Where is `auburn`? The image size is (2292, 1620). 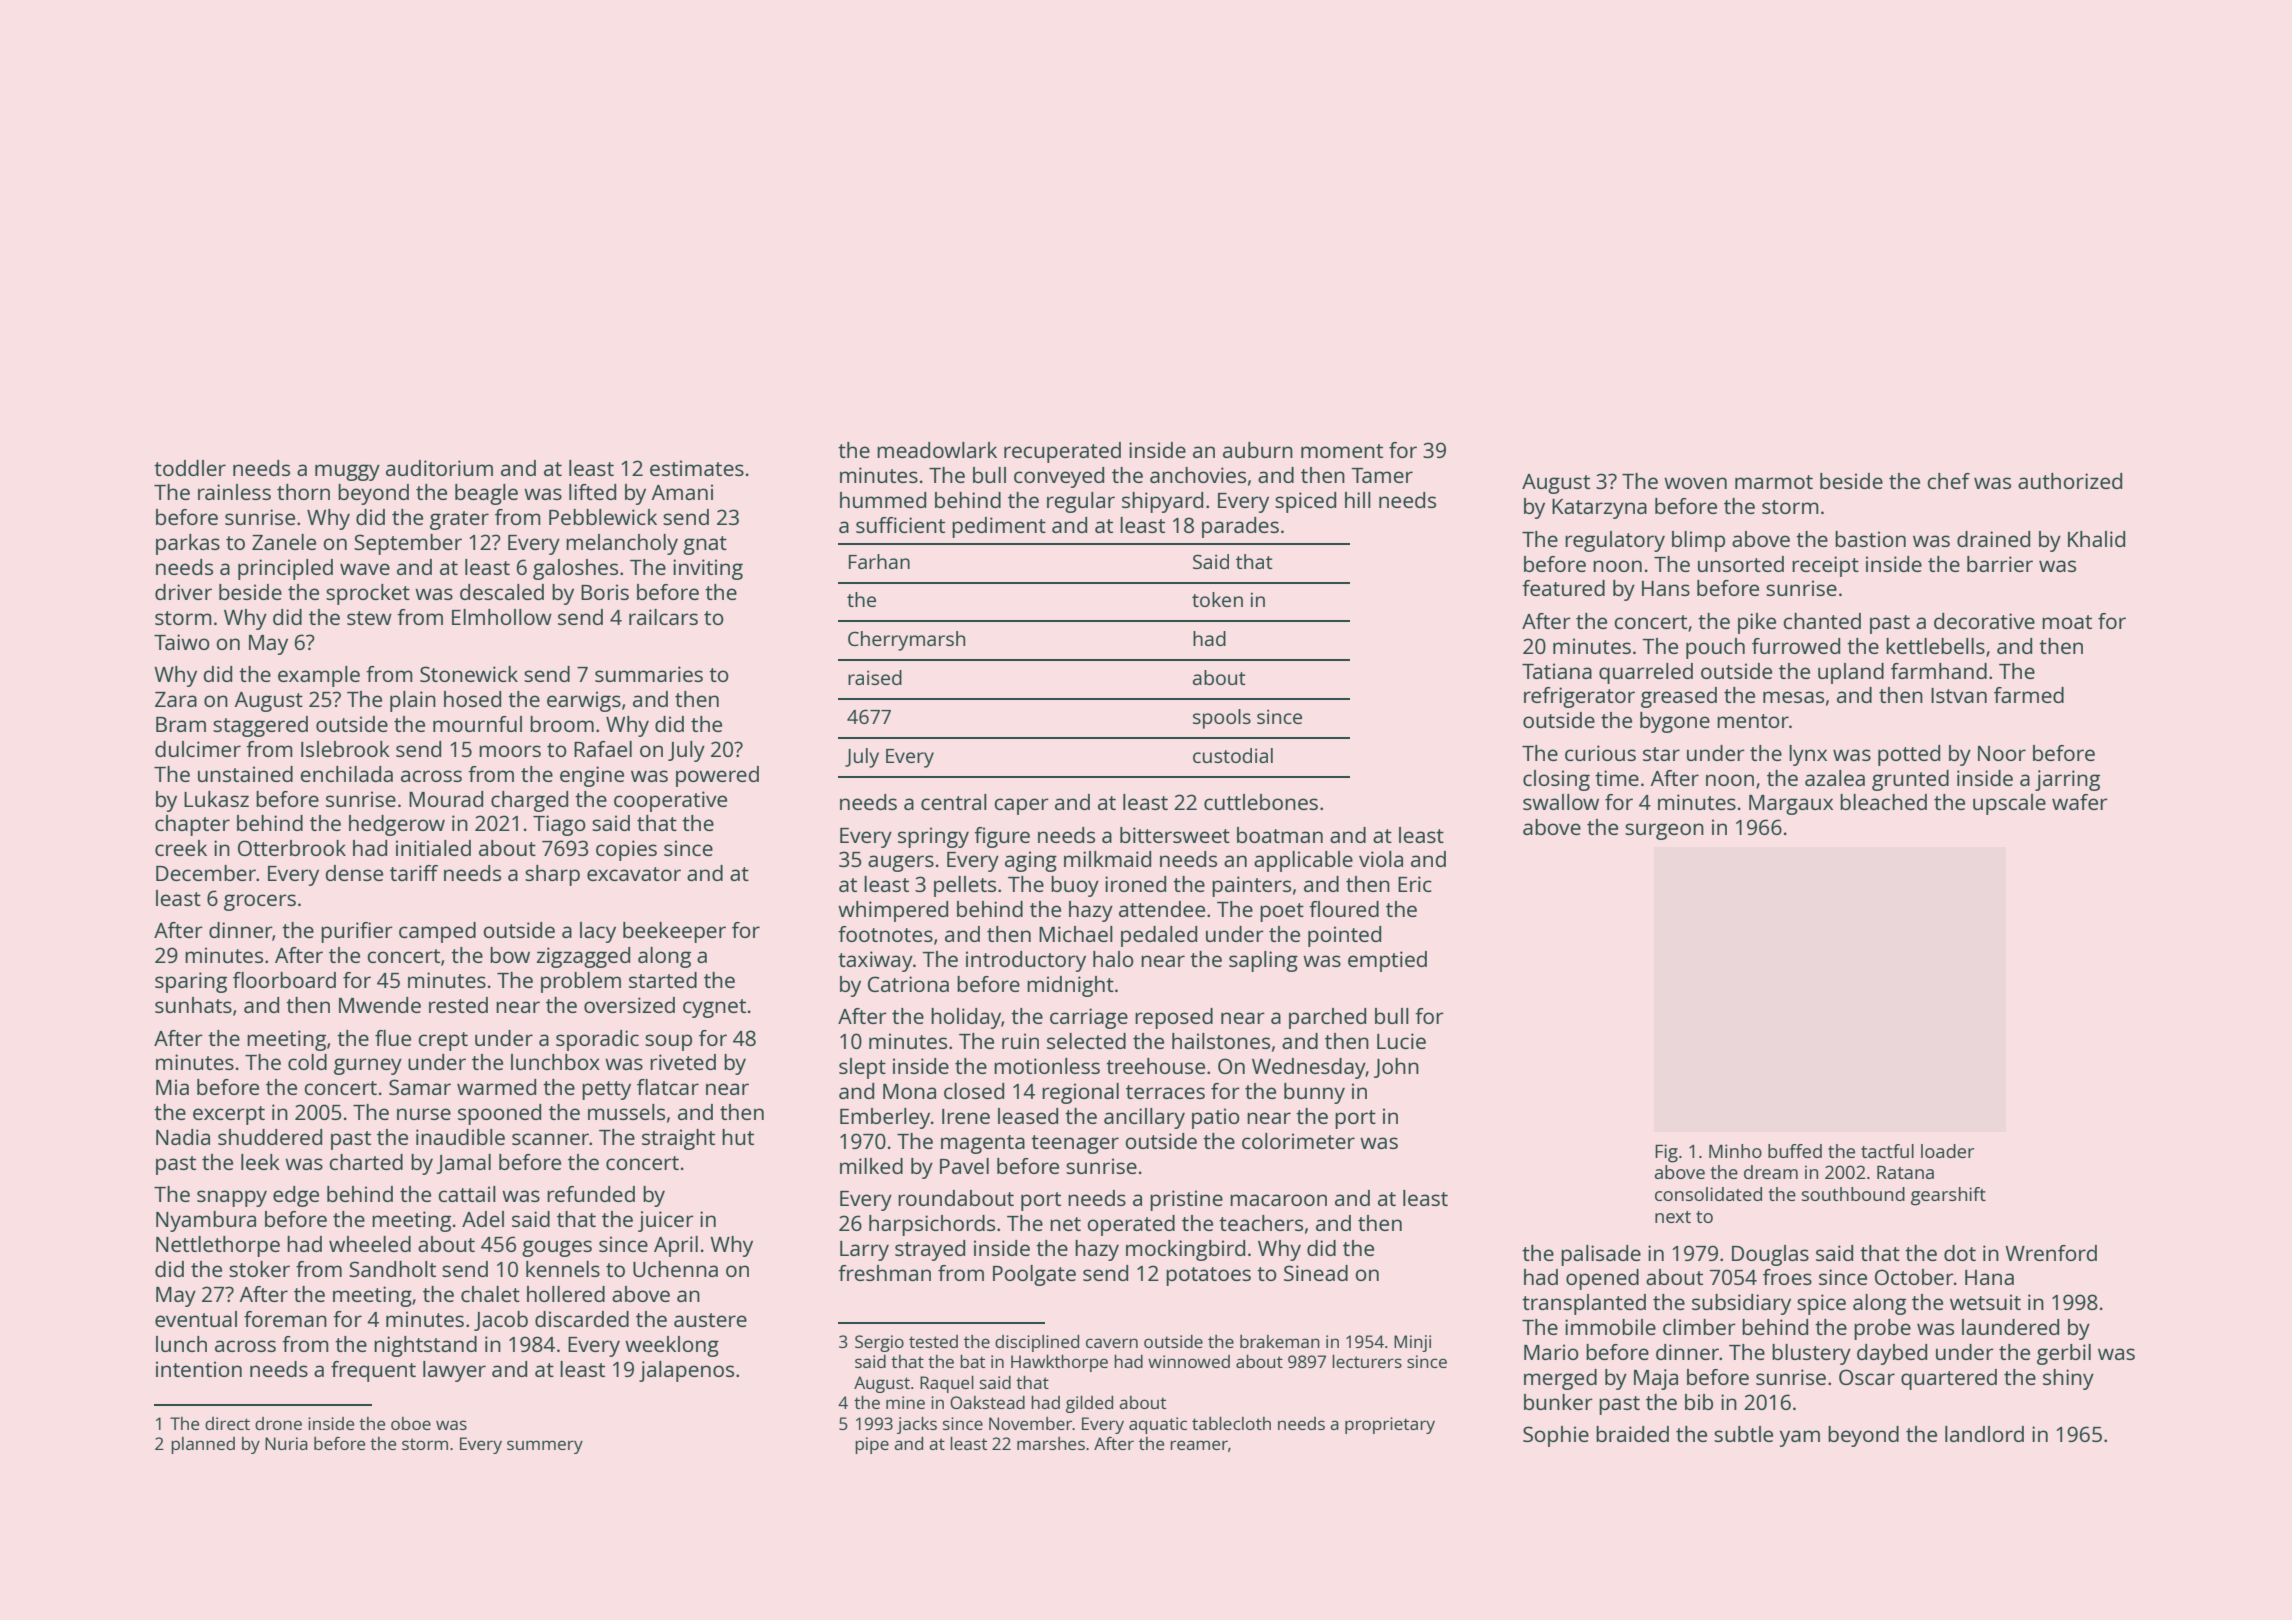 auburn is located at coordinates (1258, 450).
